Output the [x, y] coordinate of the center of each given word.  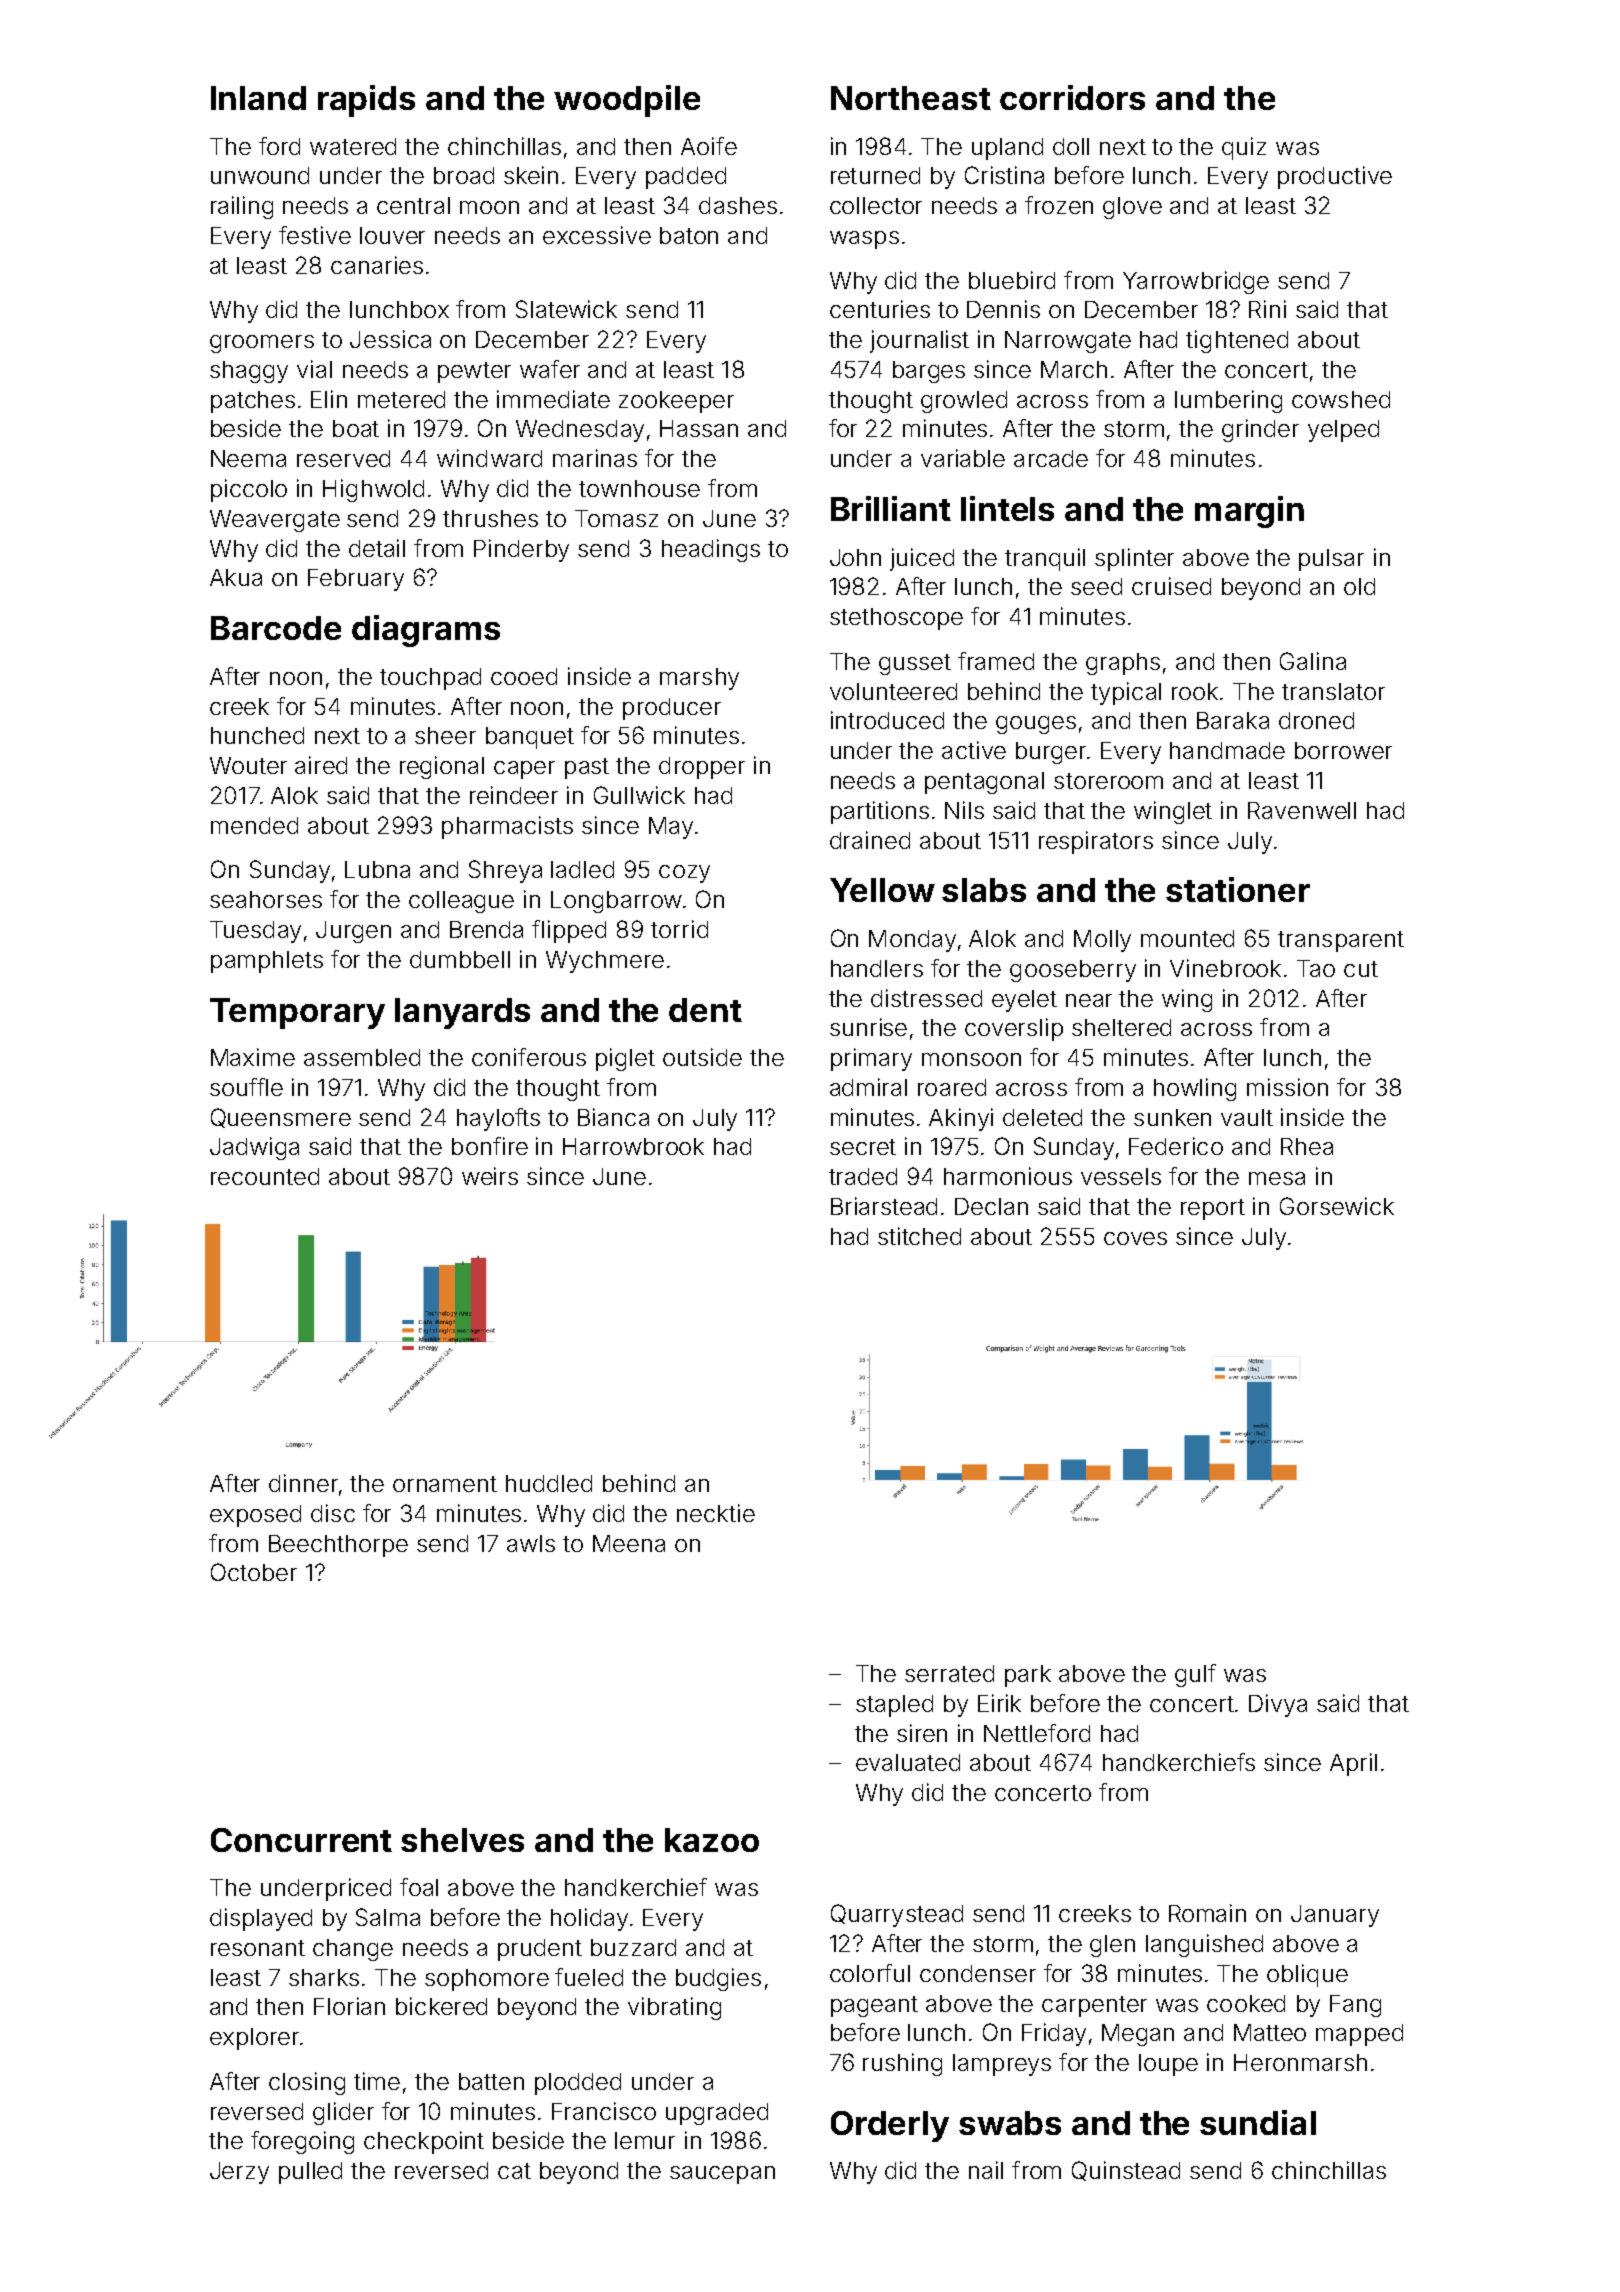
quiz [1244, 148]
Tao [1316, 968]
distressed [926, 998]
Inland [258, 98]
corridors [1072, 97]
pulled [310, 2173]
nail [986, 2170]
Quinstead [1126, 2171]
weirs [490, 1176]
